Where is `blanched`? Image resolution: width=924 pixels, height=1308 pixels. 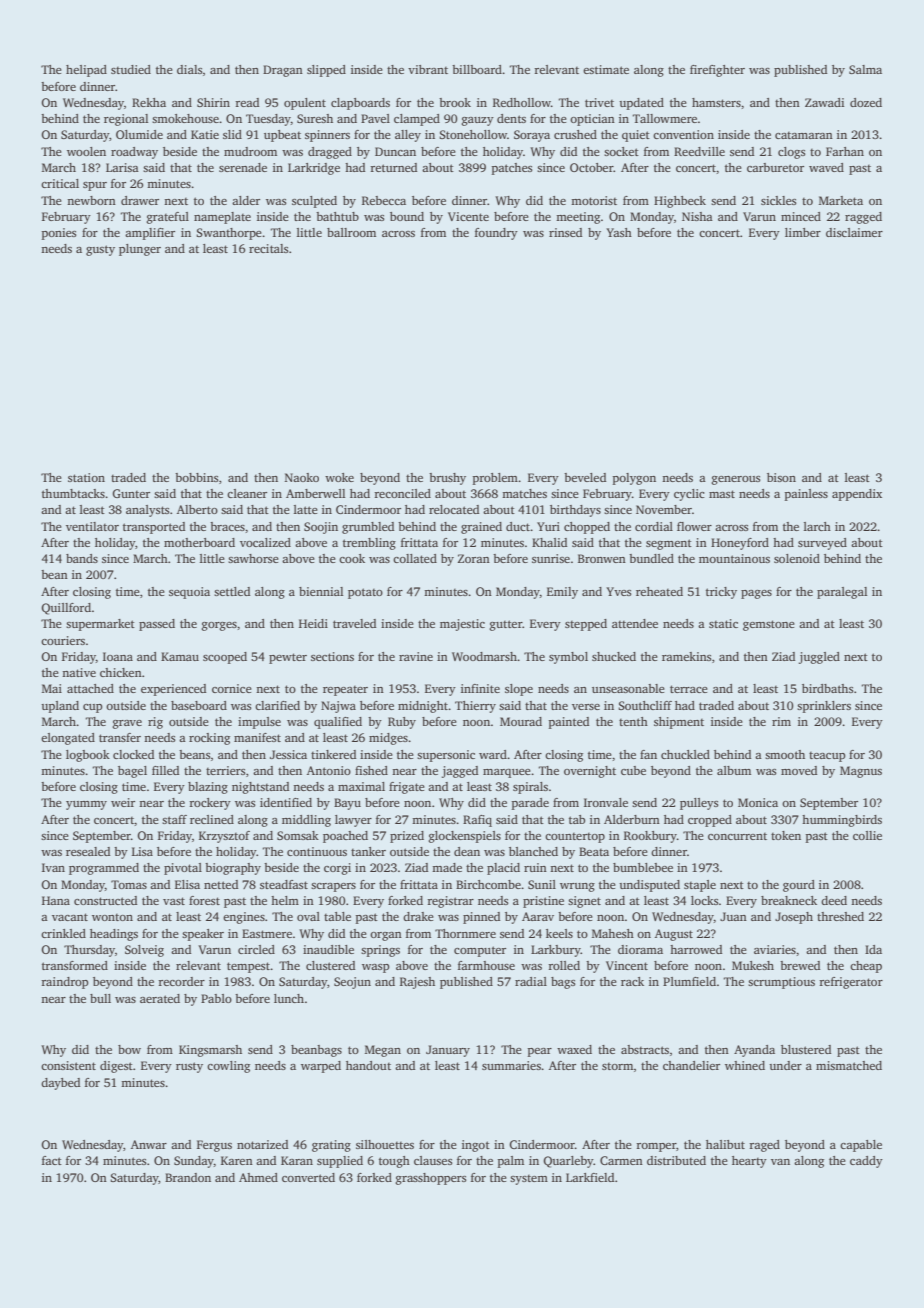
blanched is located at coordinates (533, 851).
